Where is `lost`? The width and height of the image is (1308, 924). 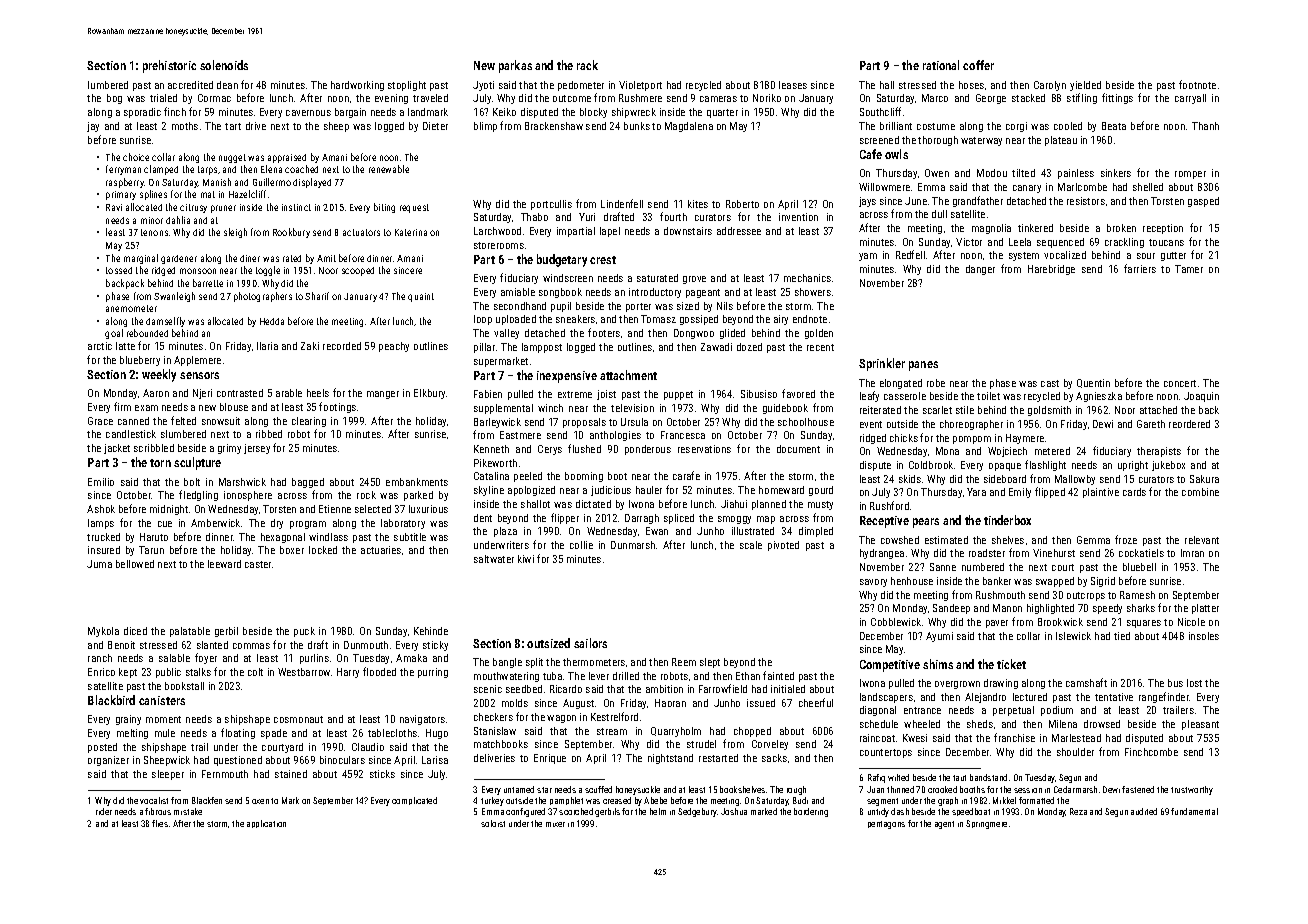 lost is located at coordinates (1194, 683).
